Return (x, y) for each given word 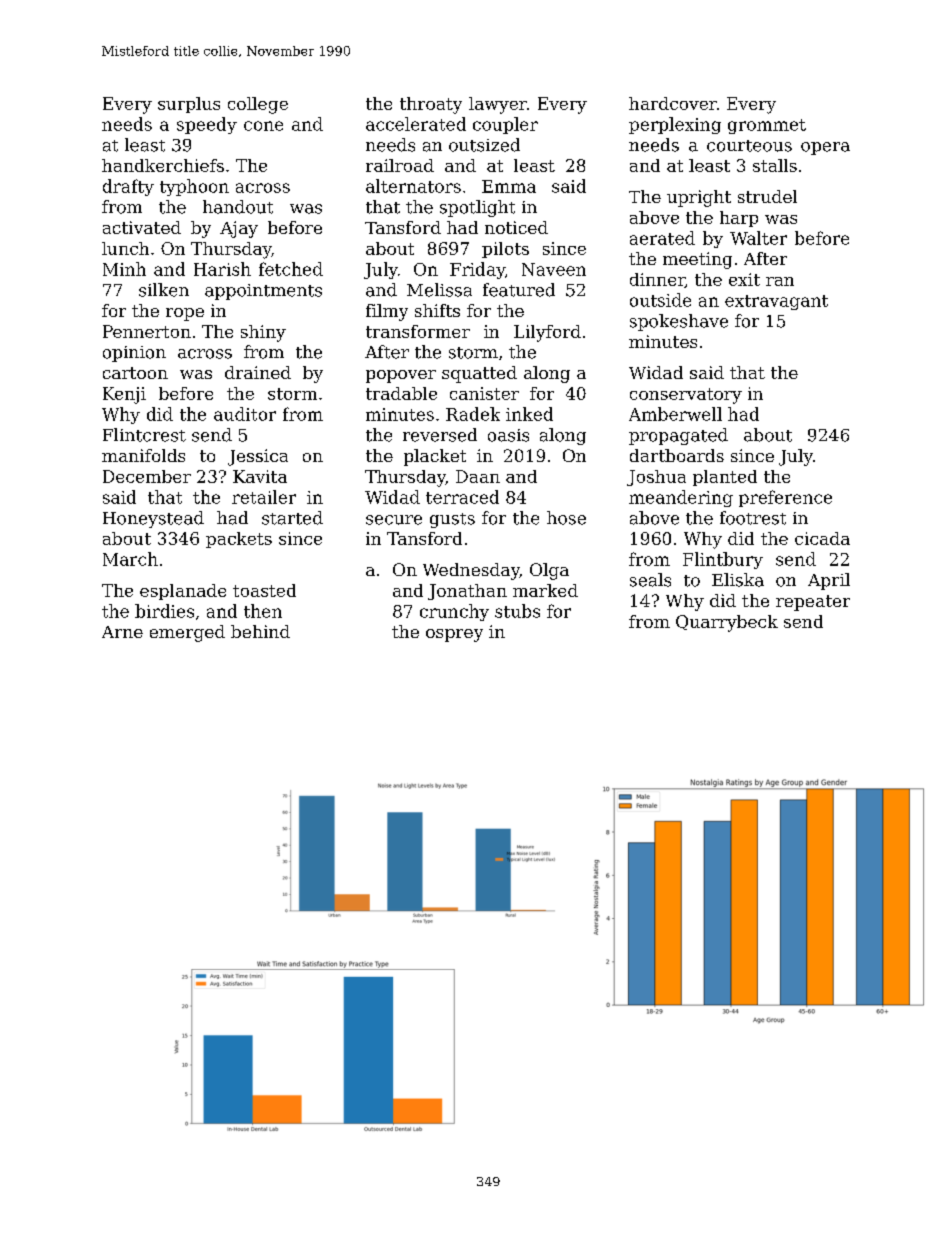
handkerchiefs (163, 165)
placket (435, 457)
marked (545, 590)
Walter (758, 238)
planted (725, 478)
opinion (134, 354)
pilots (505, 250)
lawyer (498, 105)
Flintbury (723, 560)
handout (238, 207)
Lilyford (547, 333)
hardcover (673, 103)
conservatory (686, 396)
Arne (122, 632)
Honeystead (153, 519)
